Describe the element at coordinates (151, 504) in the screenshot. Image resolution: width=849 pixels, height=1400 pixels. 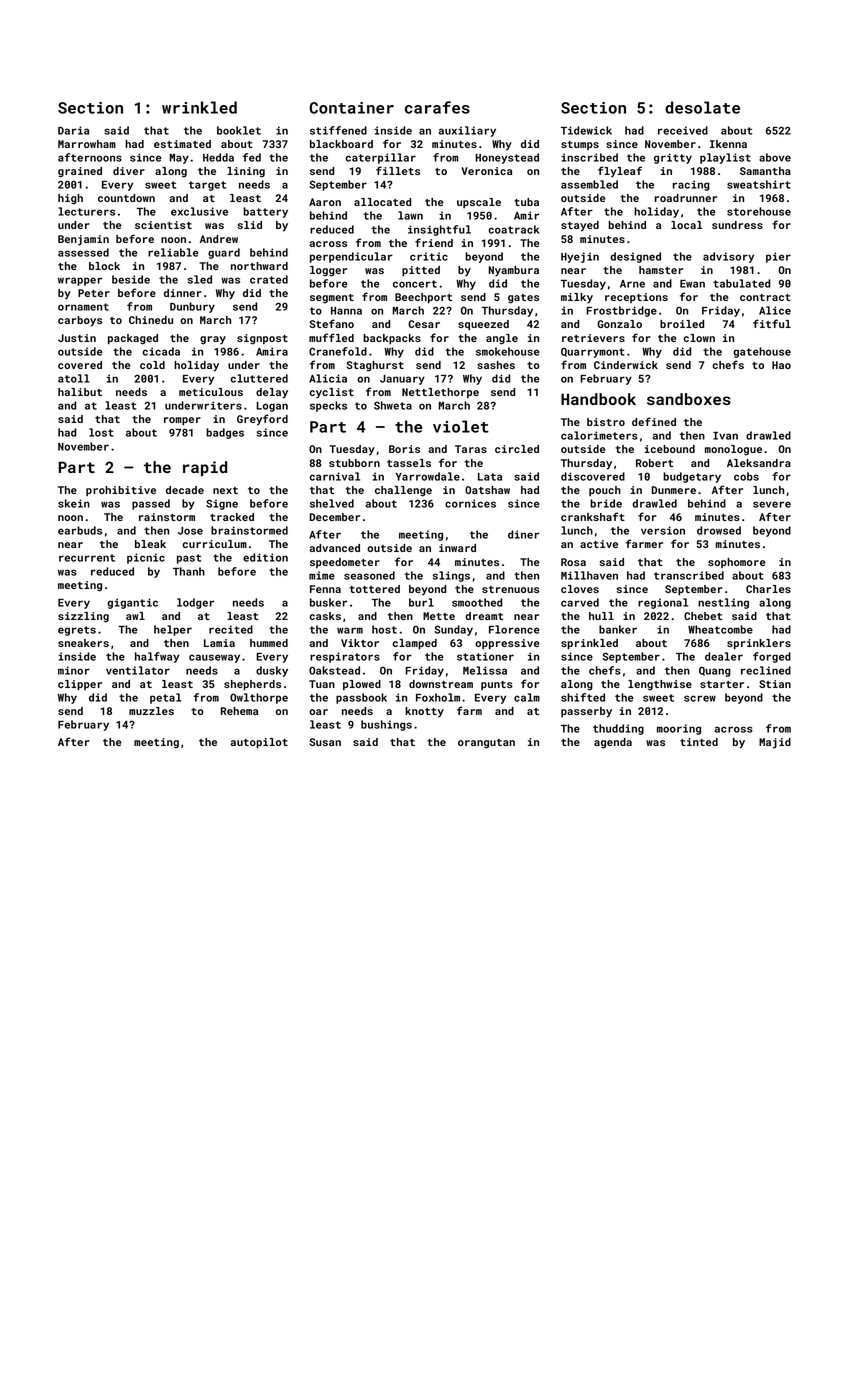
I see `passed` at that location.
